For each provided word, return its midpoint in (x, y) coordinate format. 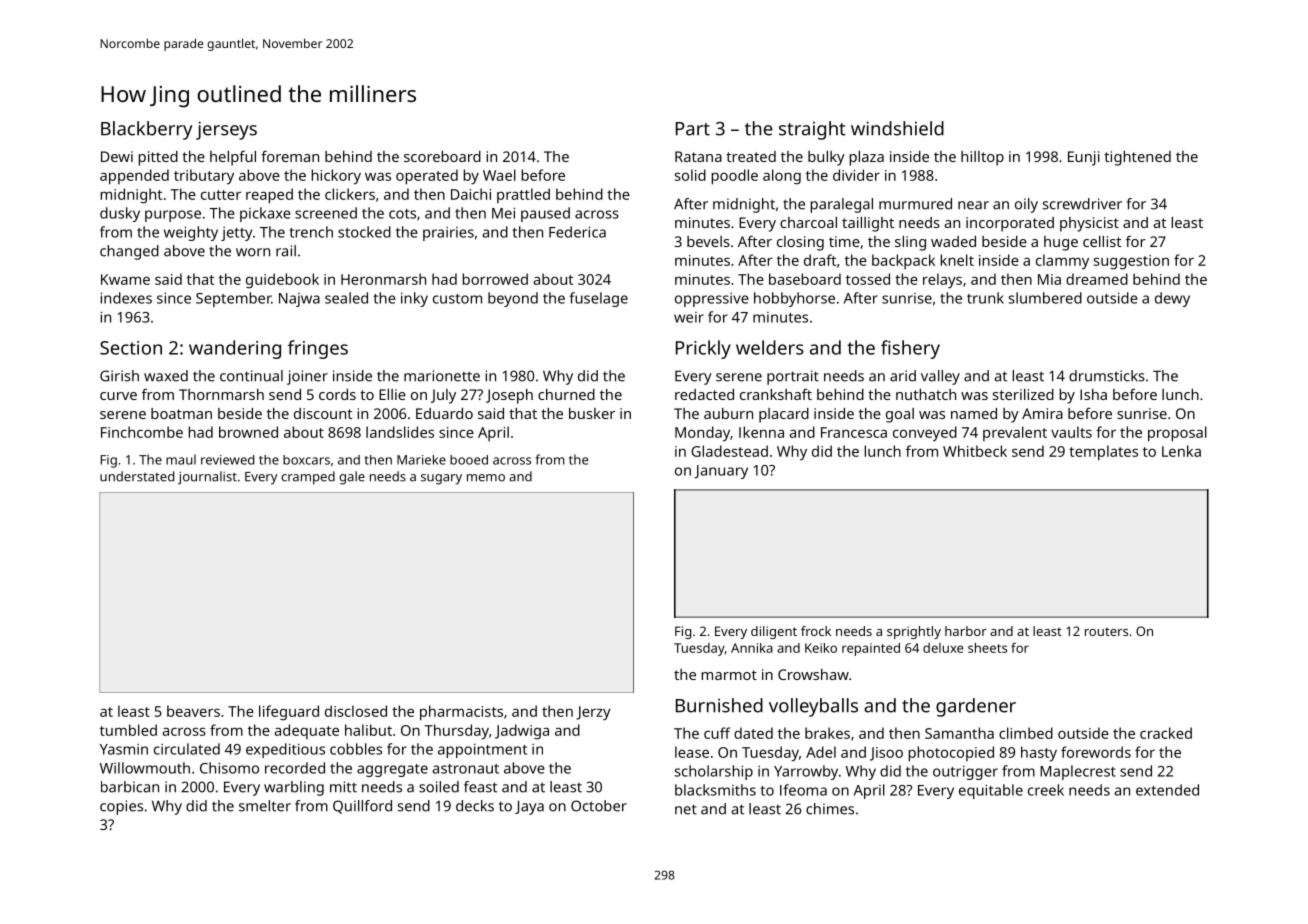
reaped (269, 196)
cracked (1166, 733)
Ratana (698, 156)
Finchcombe (142, 432)
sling (910, 243)
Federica (577, 232)
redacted (704, 394)
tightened (1137, 158)
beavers (193, 711)
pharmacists (461, 713)
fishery (910, 349)
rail (286, 251)
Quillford (362, 807)
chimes (830, 809)
